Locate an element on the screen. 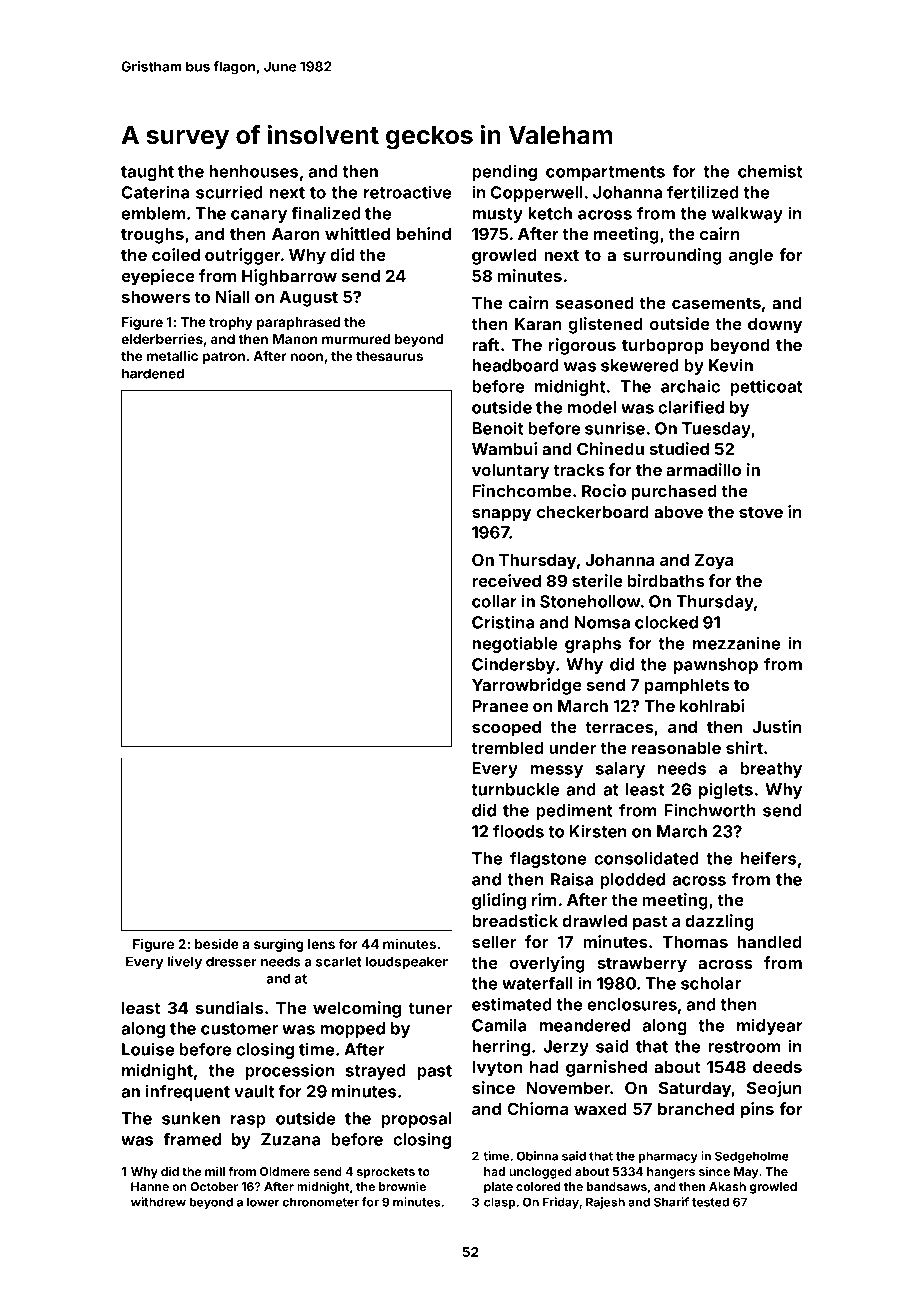 The image size is (924, 1308). noon is located at coordinates (306, 357).
